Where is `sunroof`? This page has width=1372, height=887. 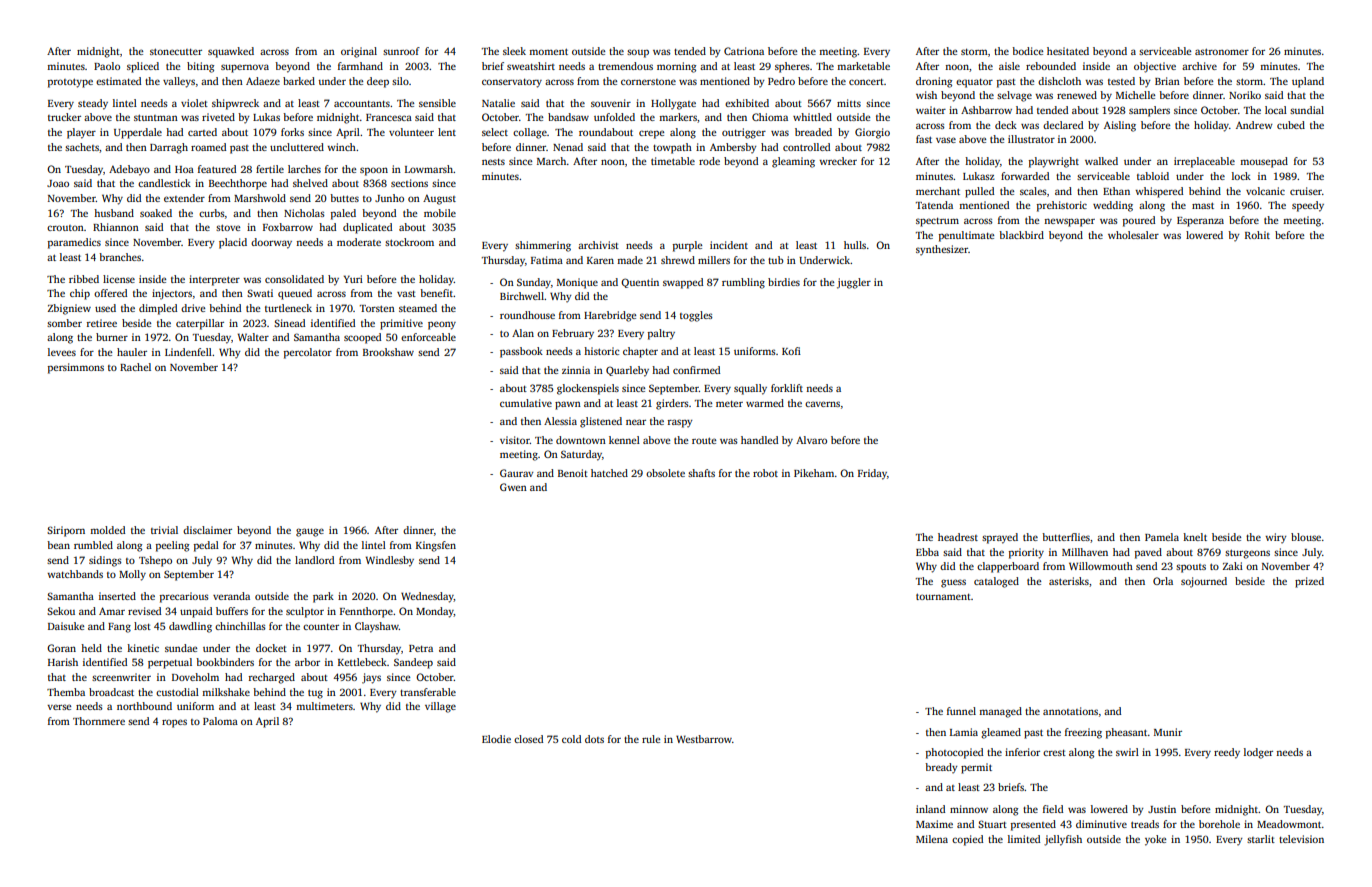
sunroof is located at coordinates (401, 51).
